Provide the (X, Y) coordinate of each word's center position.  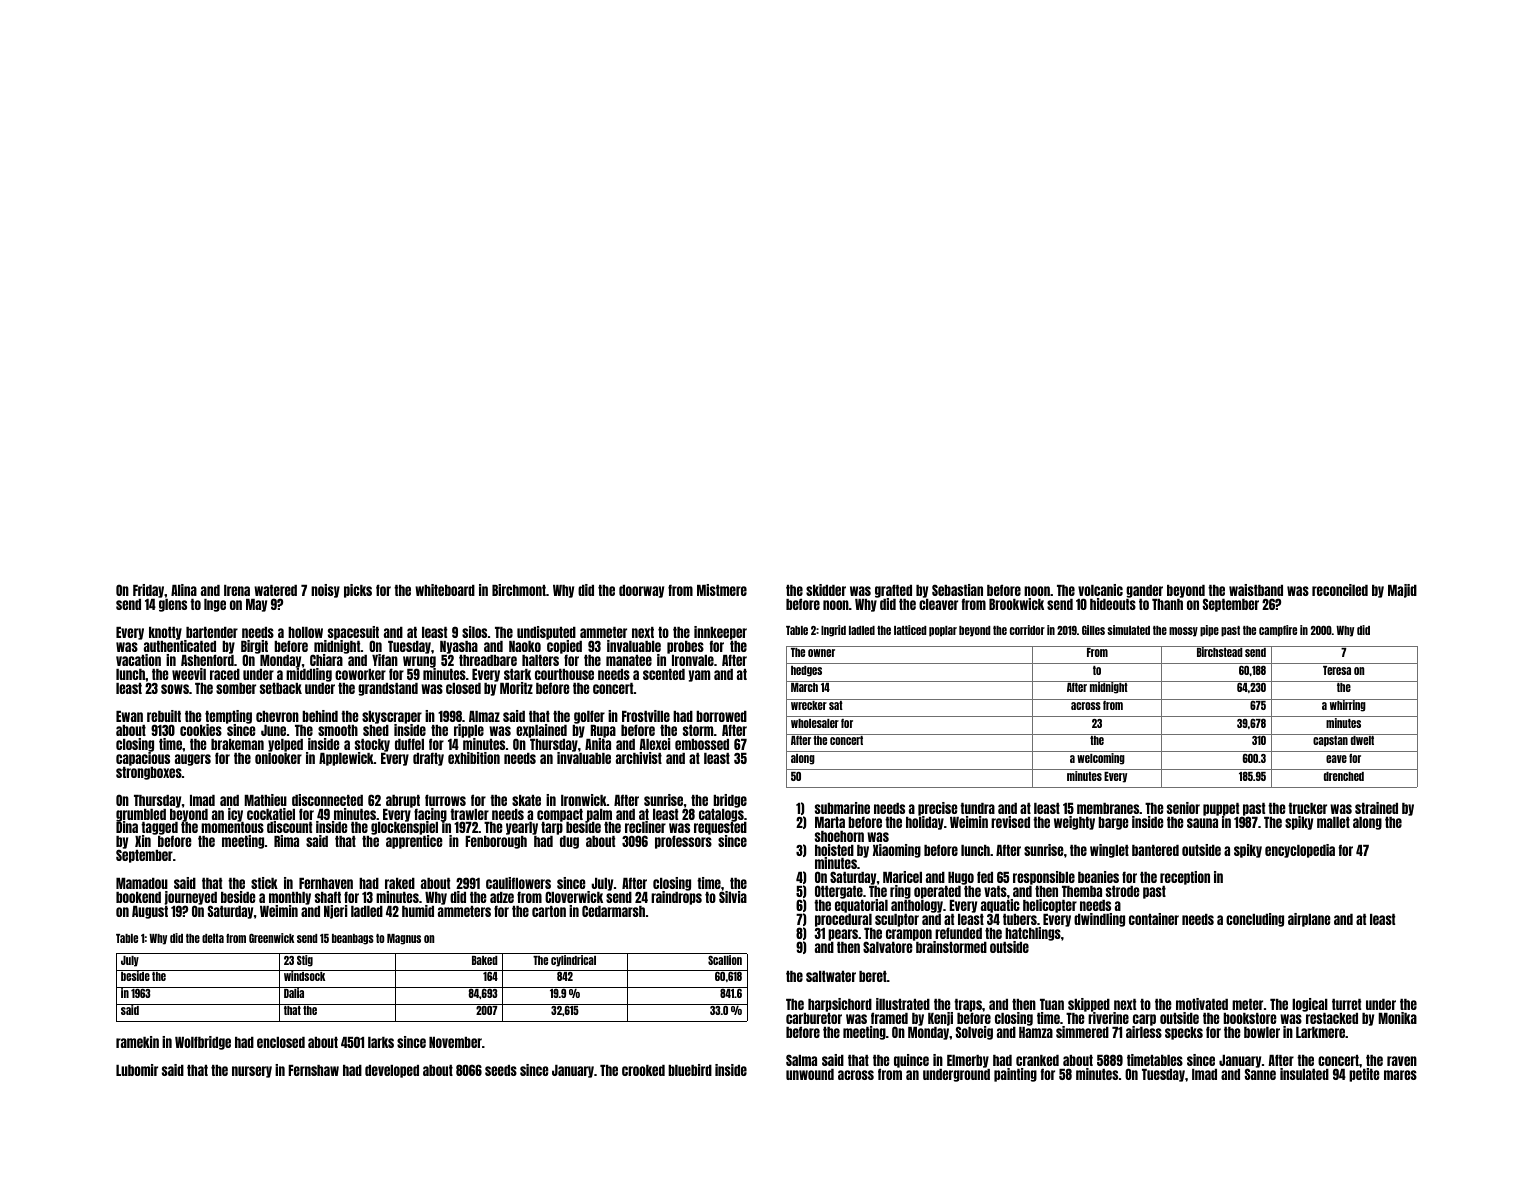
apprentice (414, 842)
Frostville (646, 716)
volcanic (1100, 590)
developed (392, 1071)
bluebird (690, 1070)
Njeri (335, 912)
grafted (893, 591)
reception (1185, 878)
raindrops (676, 898)
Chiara (326, 660)
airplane (1309, 920)
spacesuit (353, 633)
